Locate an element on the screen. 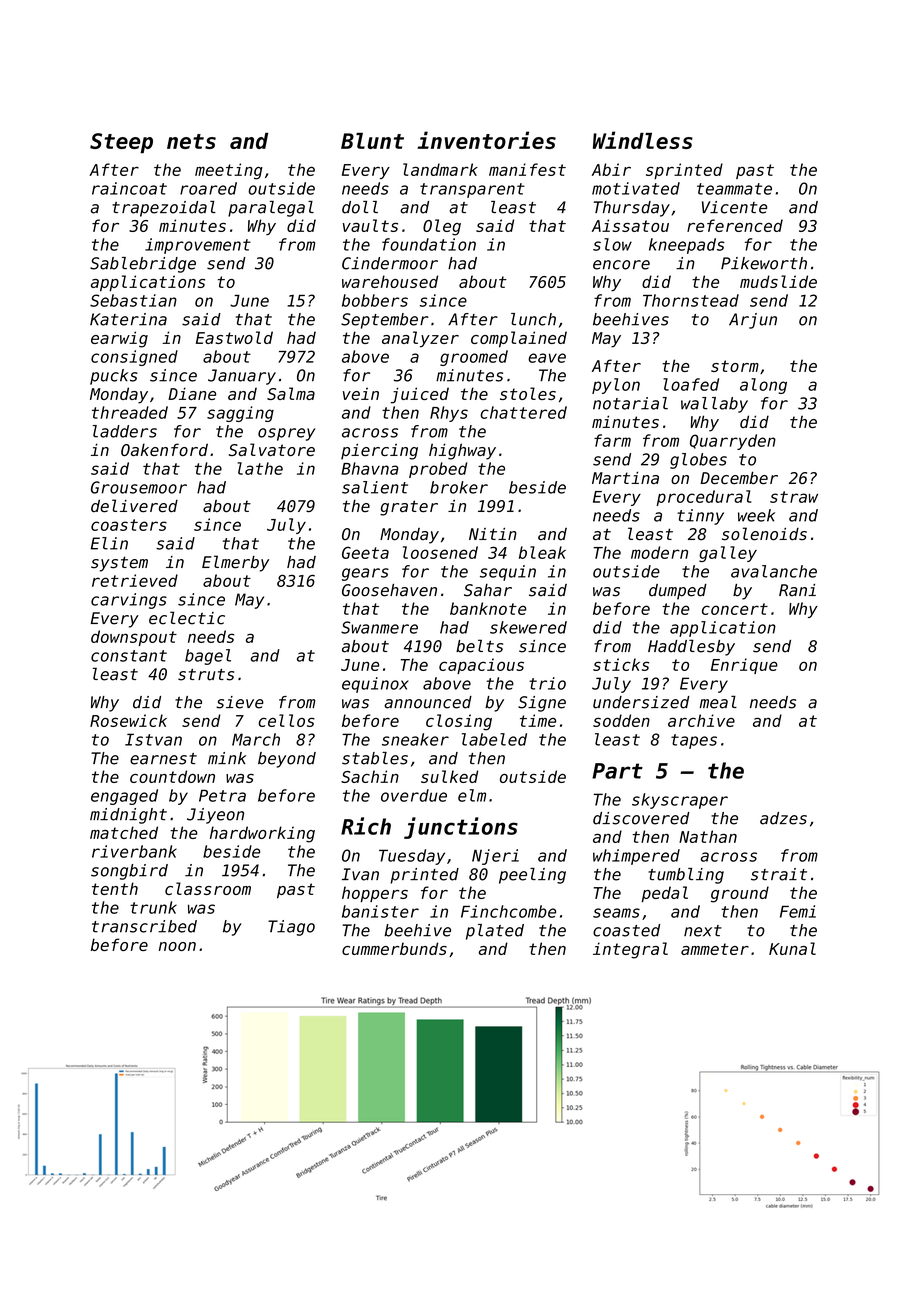 The image size is (908, 1316). Windless is located at coordinates (643, 140).
